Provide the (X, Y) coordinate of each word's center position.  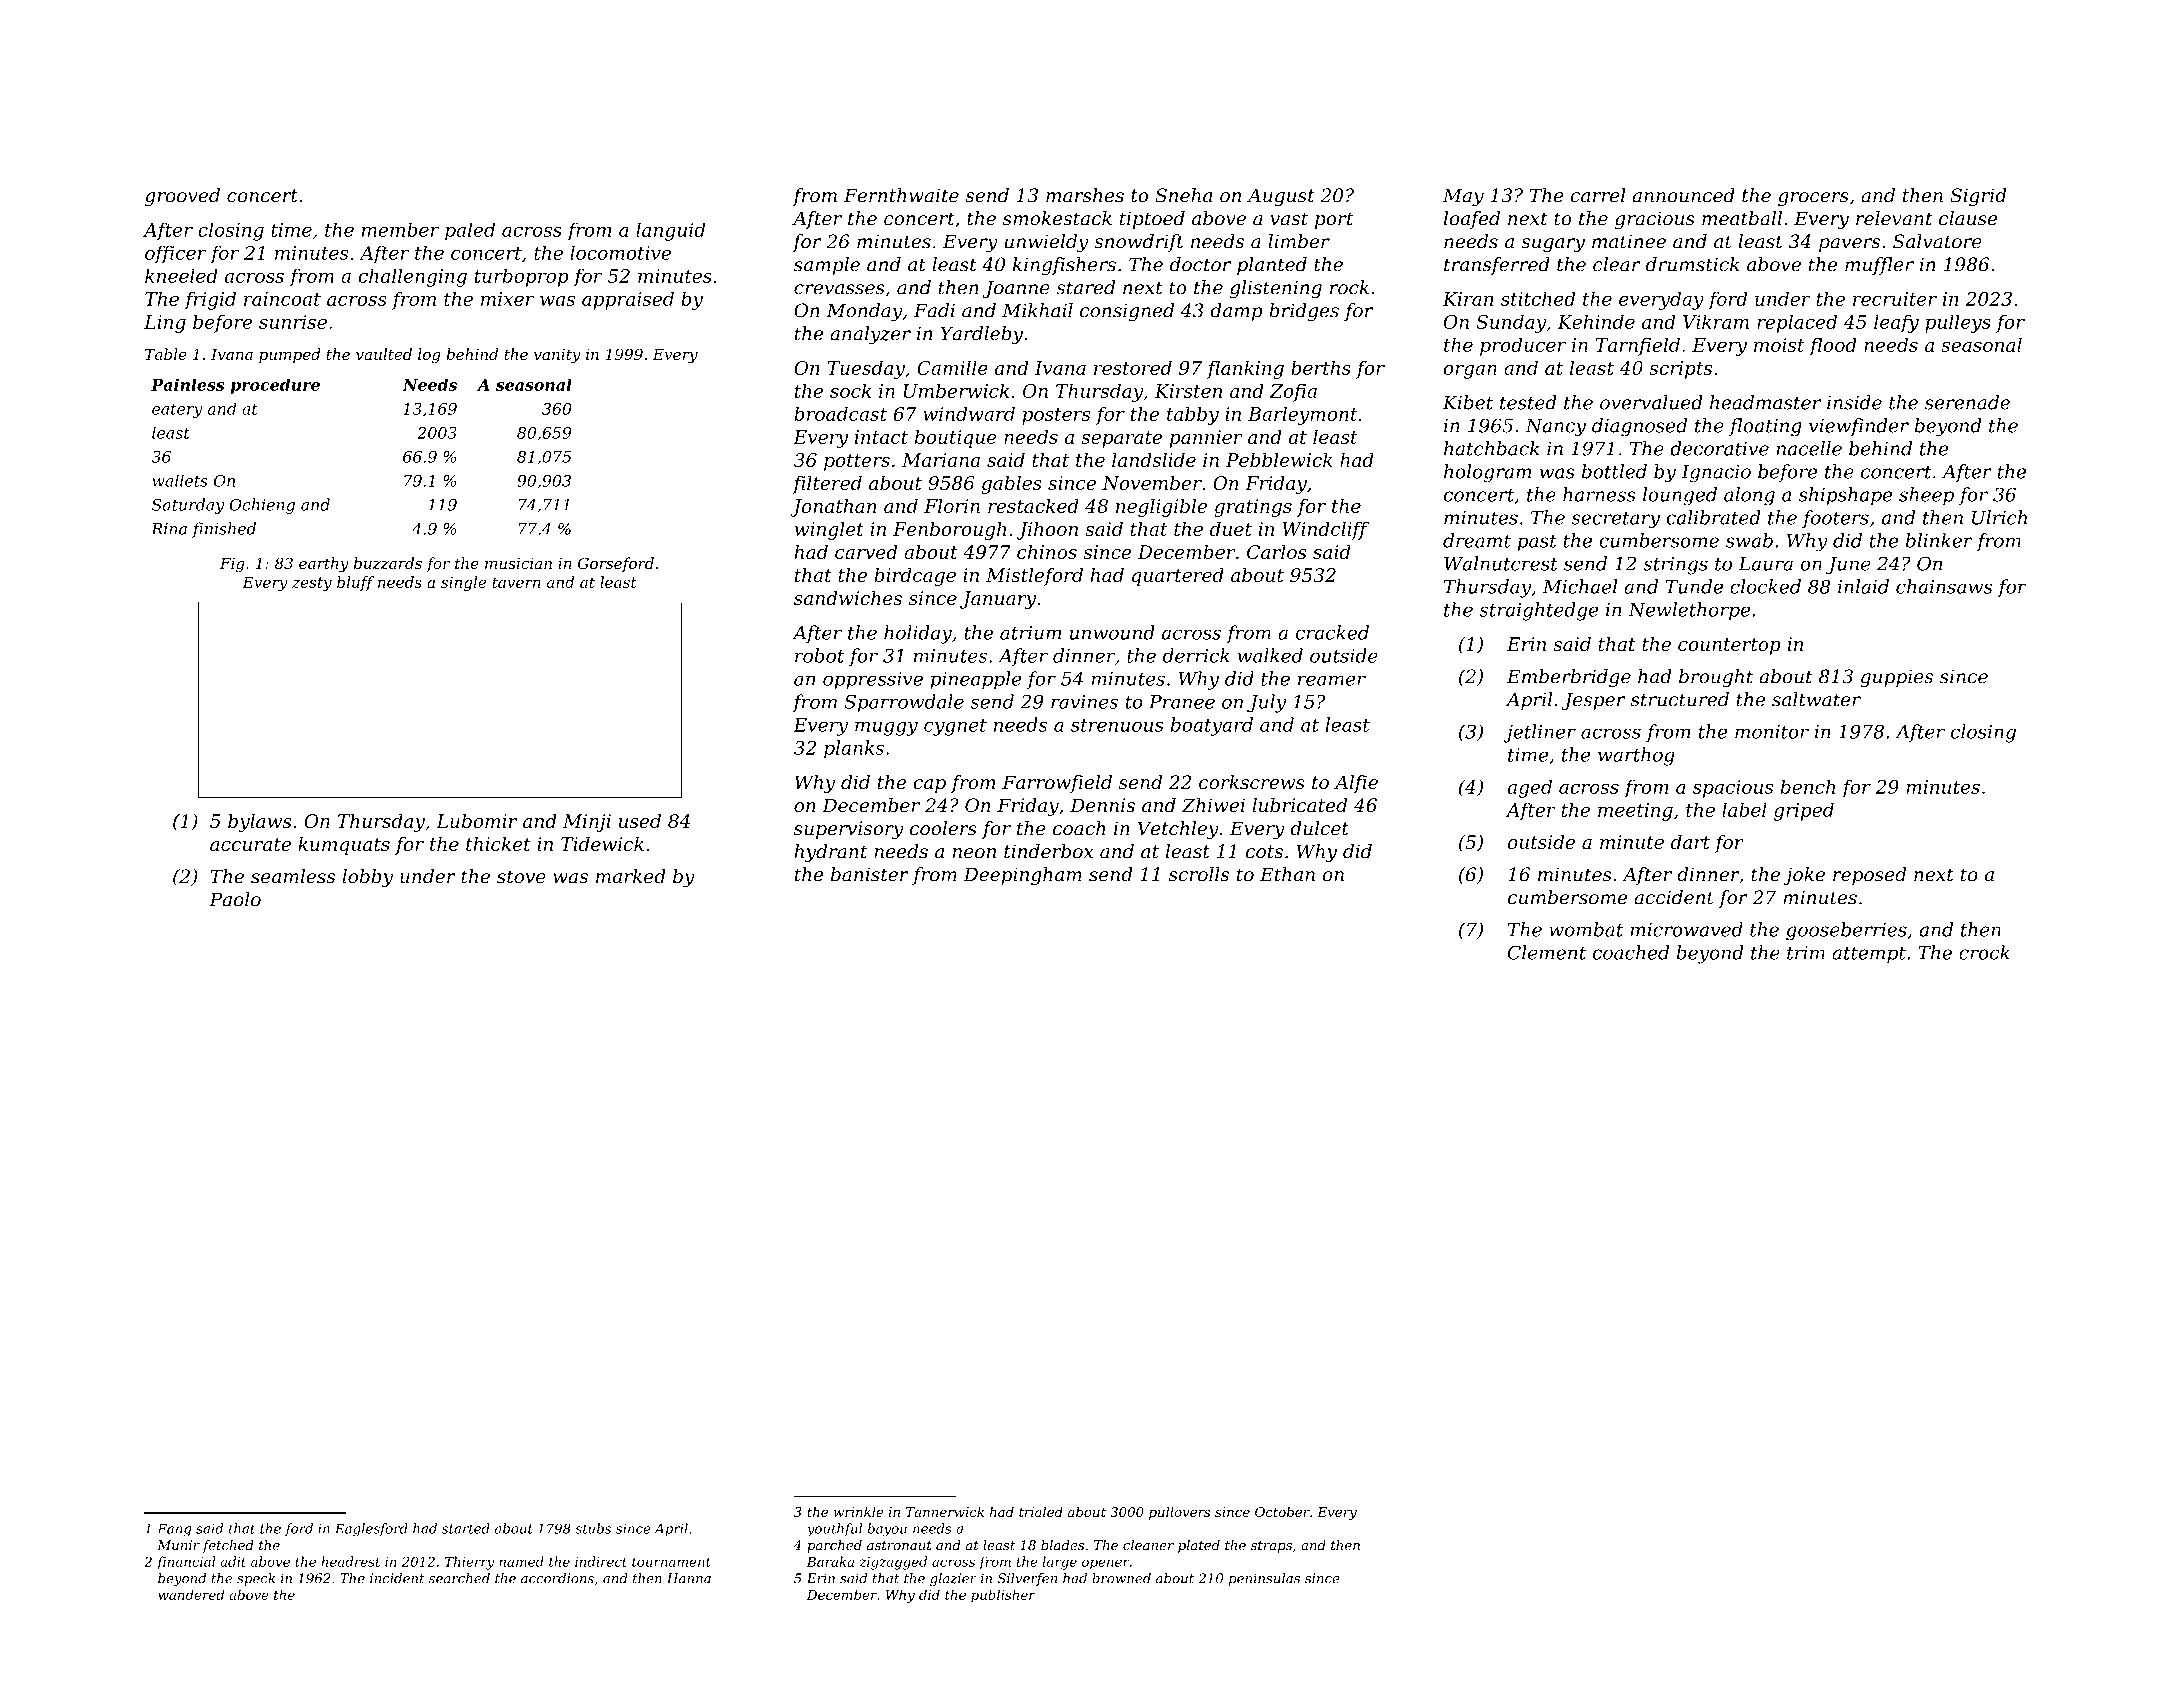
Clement (1547, 952)
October (1282, 1512)
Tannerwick (945, 1512)
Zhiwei (1213, 805)
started (466, 1528)
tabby (1193, 415)
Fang (174, 1530)
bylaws (259, 823)
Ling (165, 324)
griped (1804, 811)
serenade (1967, 402)
